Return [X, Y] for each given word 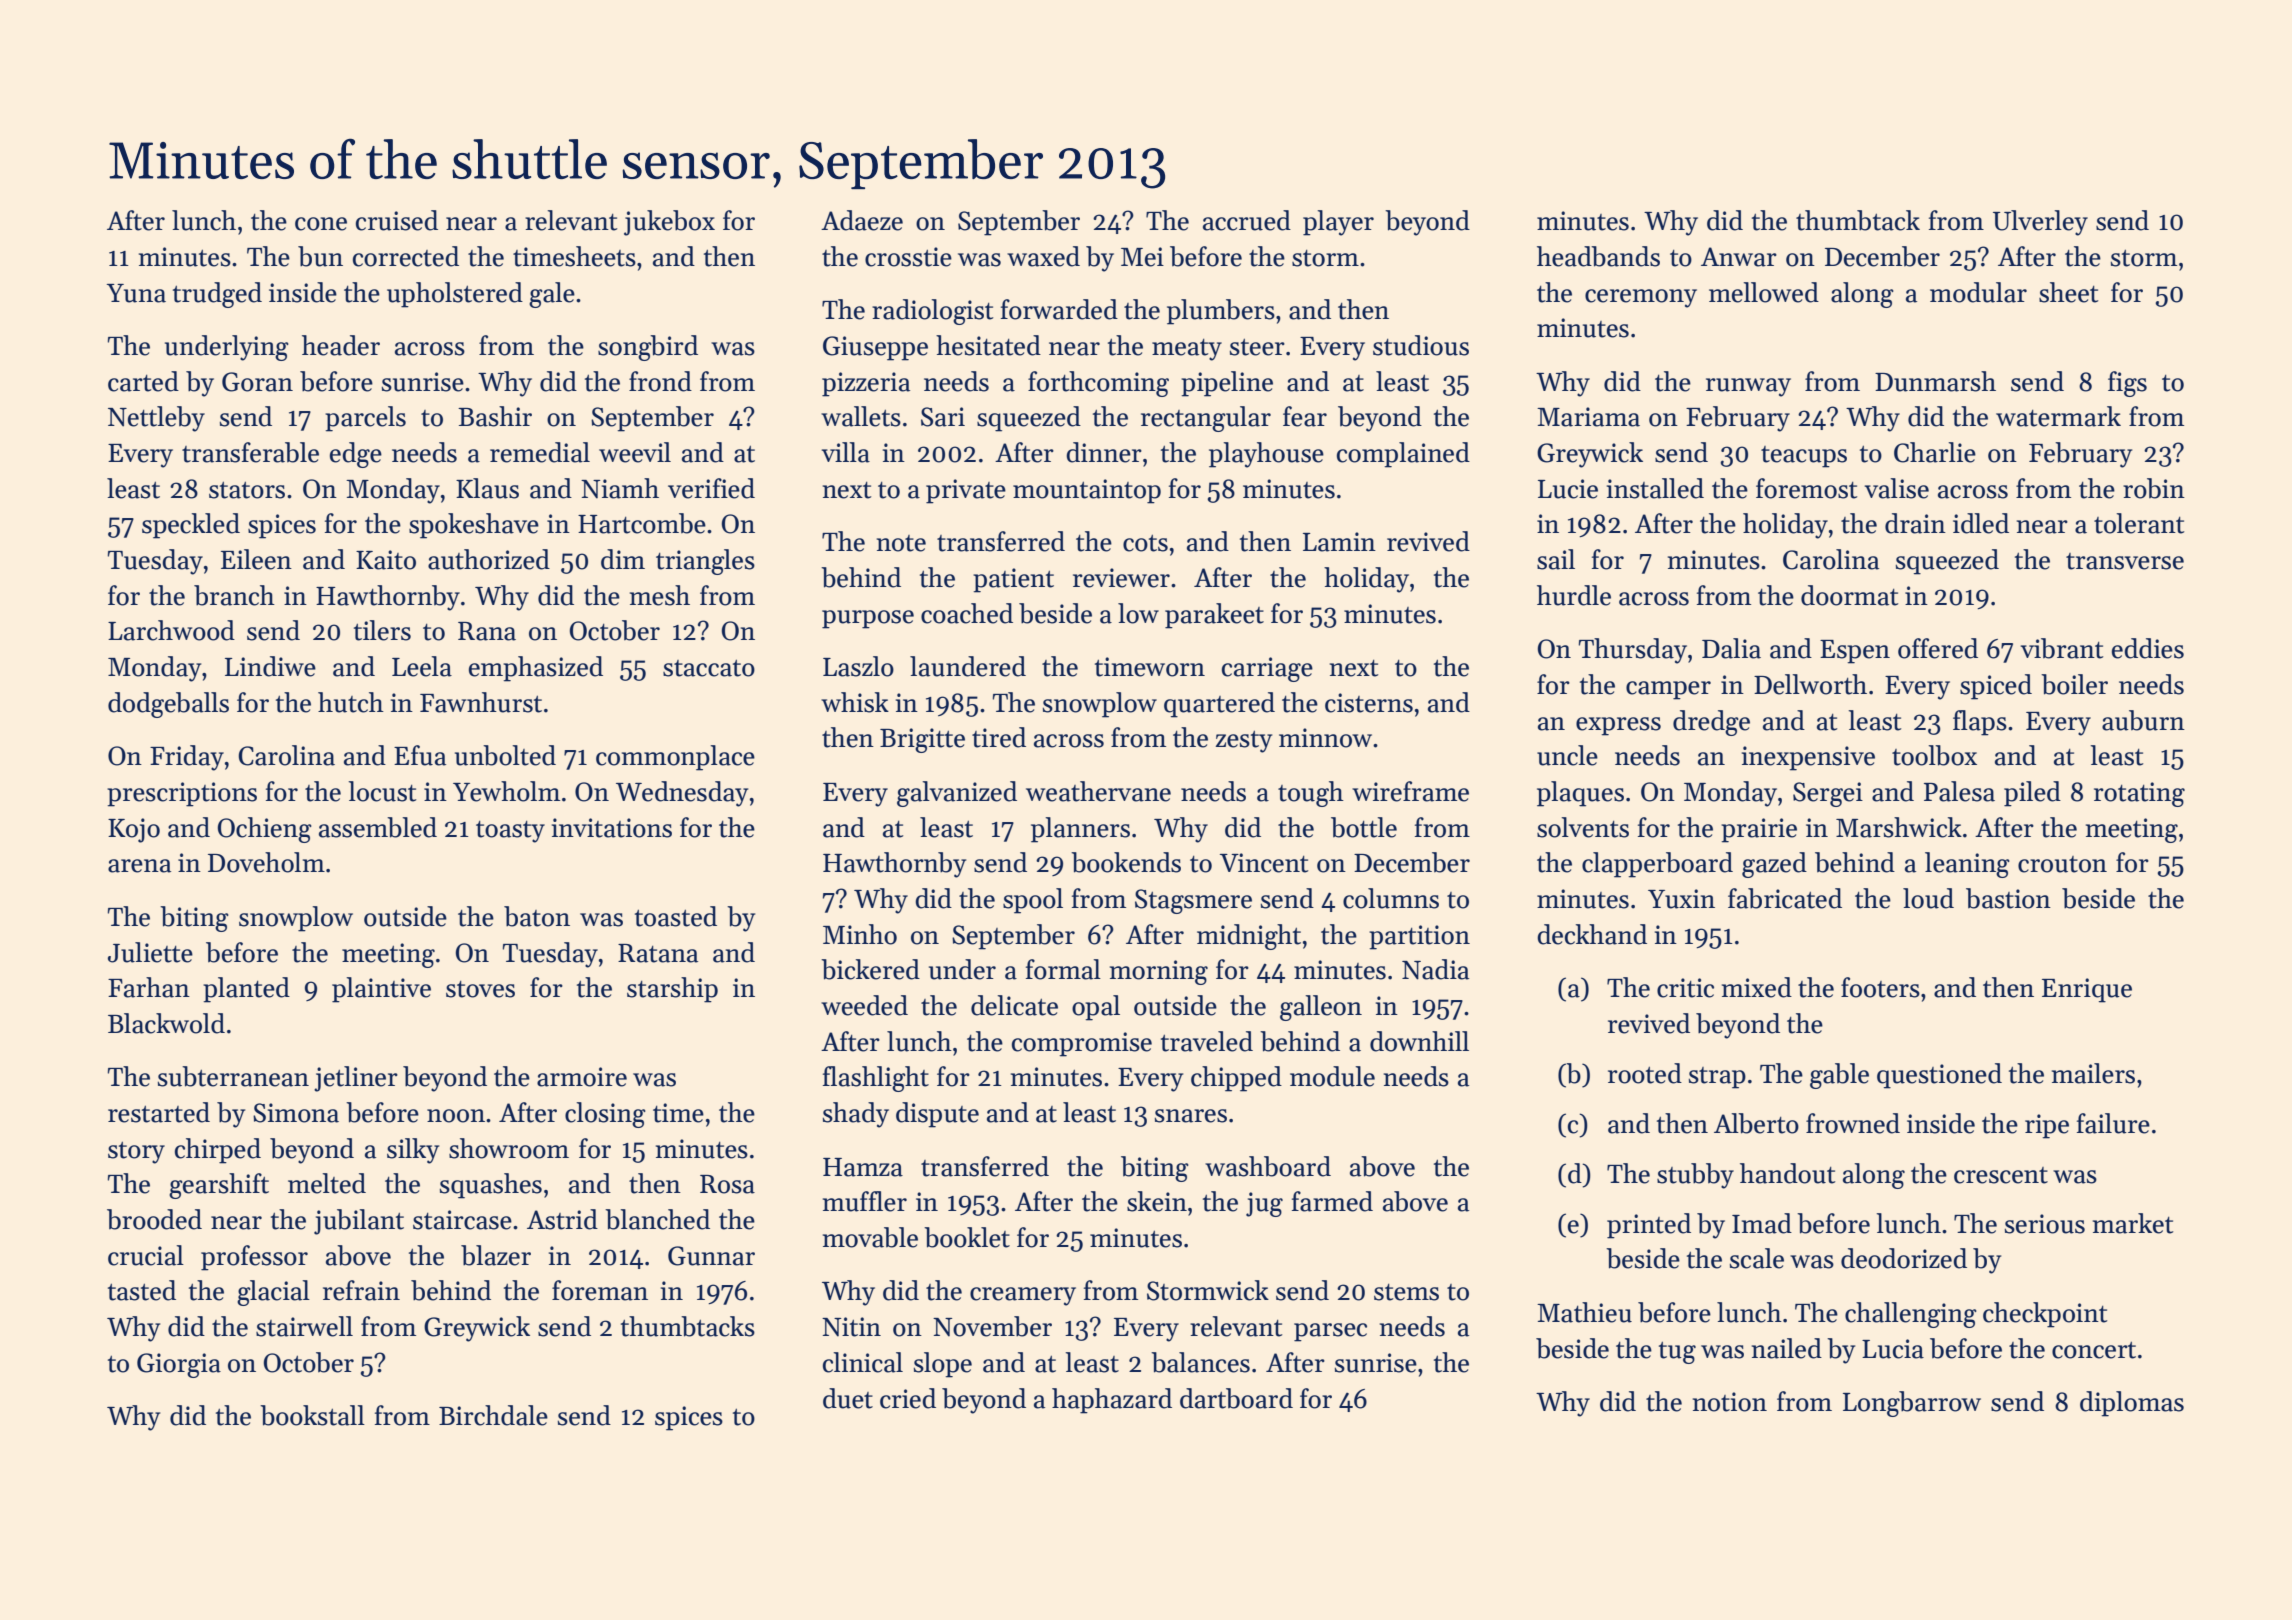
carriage [1267, 669]
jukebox [669, 223]
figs [2127, 384]
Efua [420, 755]
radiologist [932, 312]
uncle [1567, 755]
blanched [657, 1219]
